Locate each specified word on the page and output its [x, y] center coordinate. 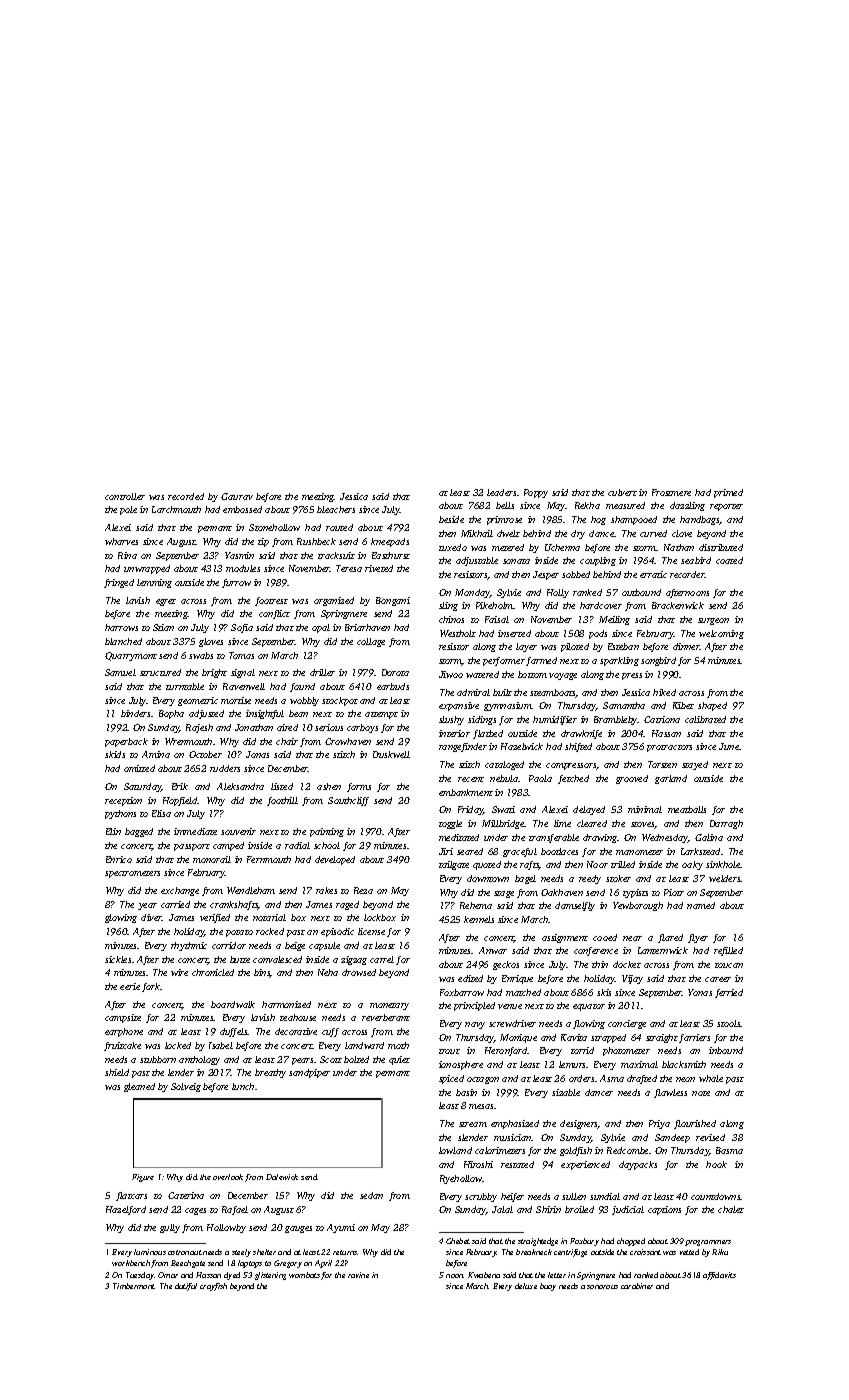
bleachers [336, 509]
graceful [520, 852]
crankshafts [234, 905]
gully [170, 1228]
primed [728, 493]
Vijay [632, 979]
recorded [186, 496]
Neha [328, 972]
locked [178, 1045]
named [701, 905]
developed [335, 860]
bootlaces [559, 851]
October [205, 754]
